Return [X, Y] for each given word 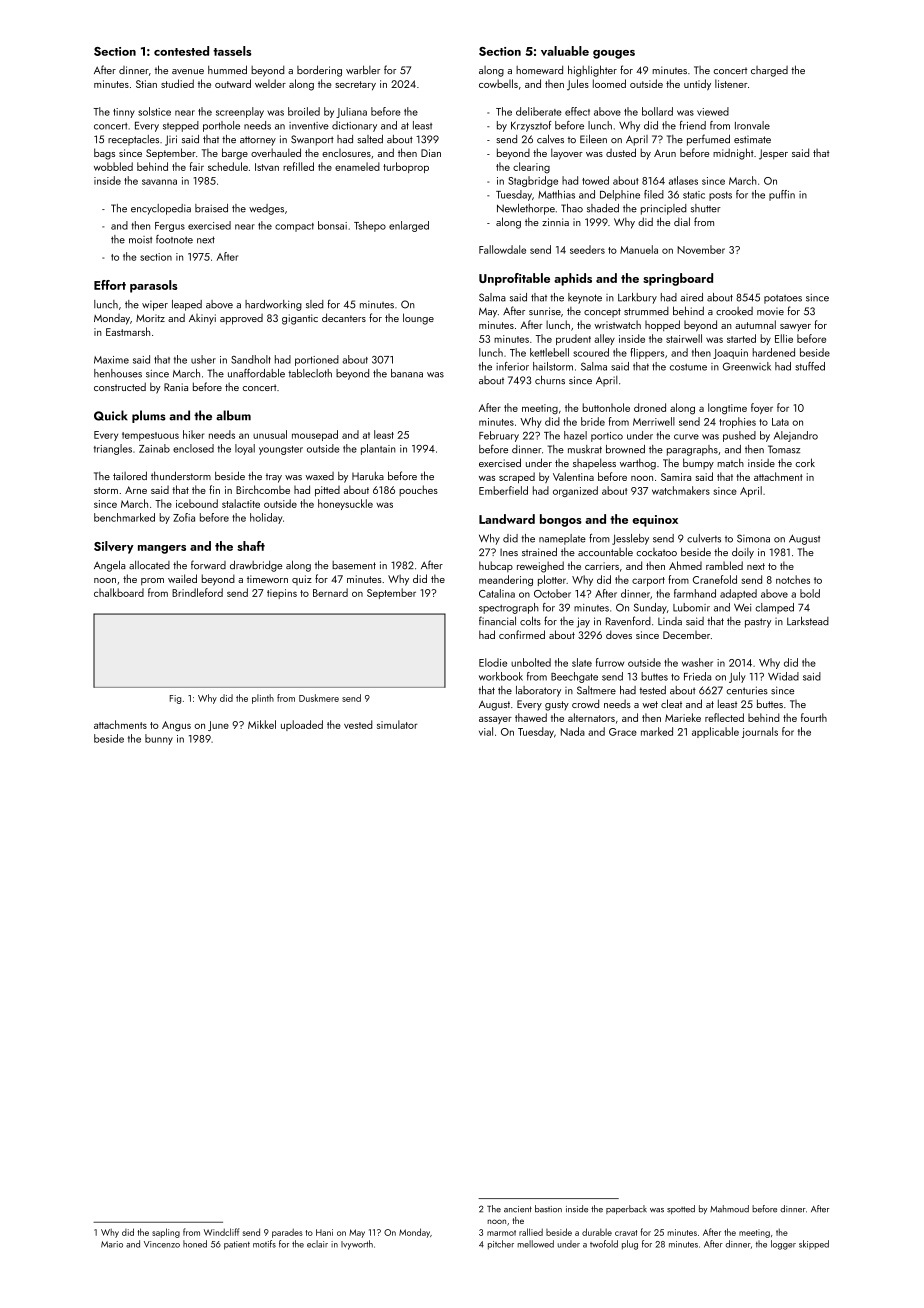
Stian [146, 84]
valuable [565, 51]
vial [486, 731]
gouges [614, 54]
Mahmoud [729, 1209]
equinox [655, 521]
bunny [159, 739]
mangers [162, 549]
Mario [112, 1244]
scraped [517, 477]
